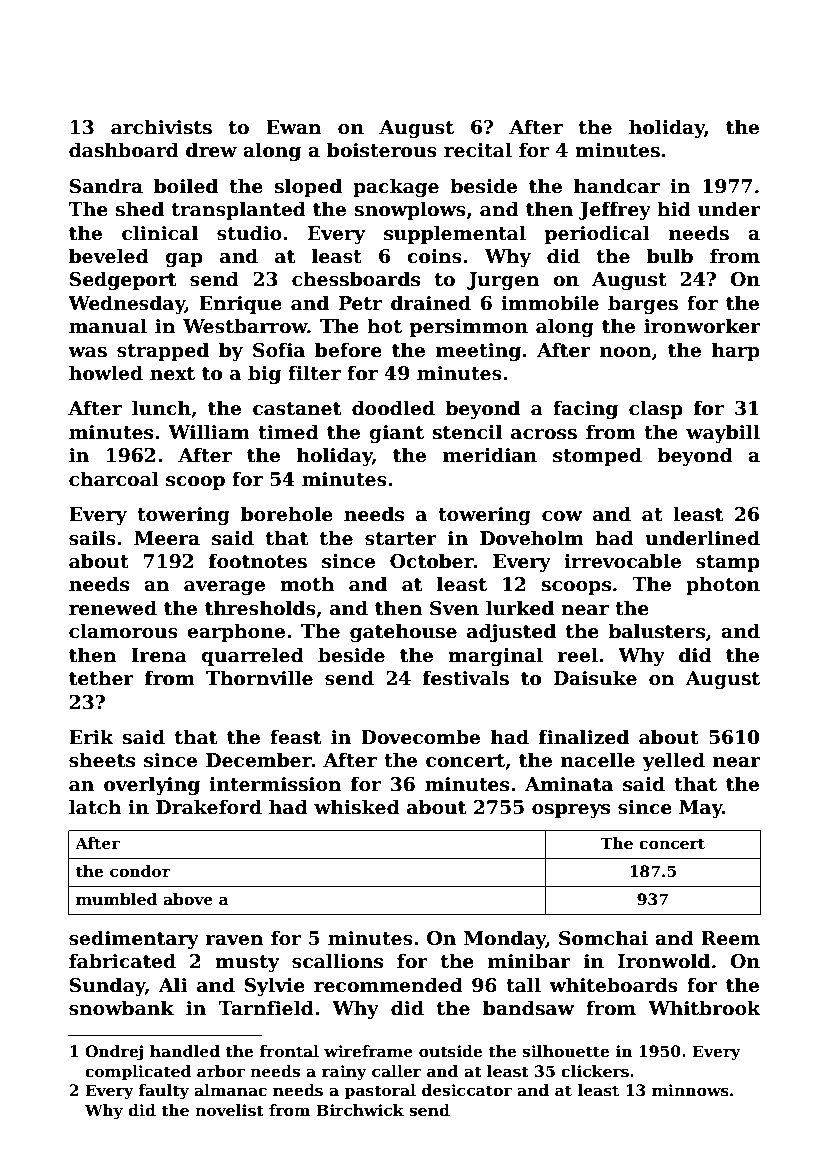 Image resolution: width=829 pixels, height=1176 pixels. Describe the element at coordinates (584, 737) in the page. I see `finalized` at that location.
